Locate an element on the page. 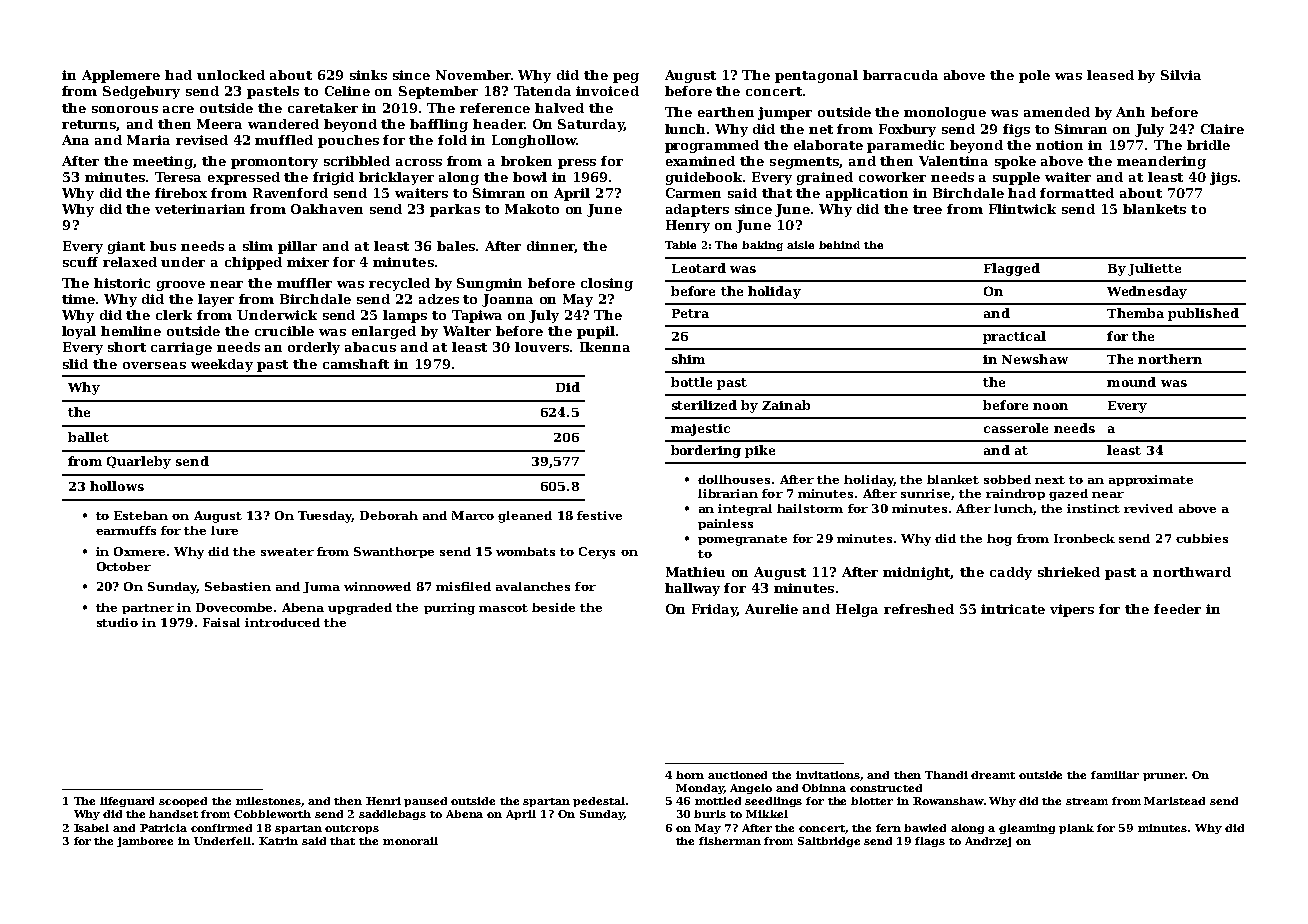  purring is located at coordinates (449, 609).
